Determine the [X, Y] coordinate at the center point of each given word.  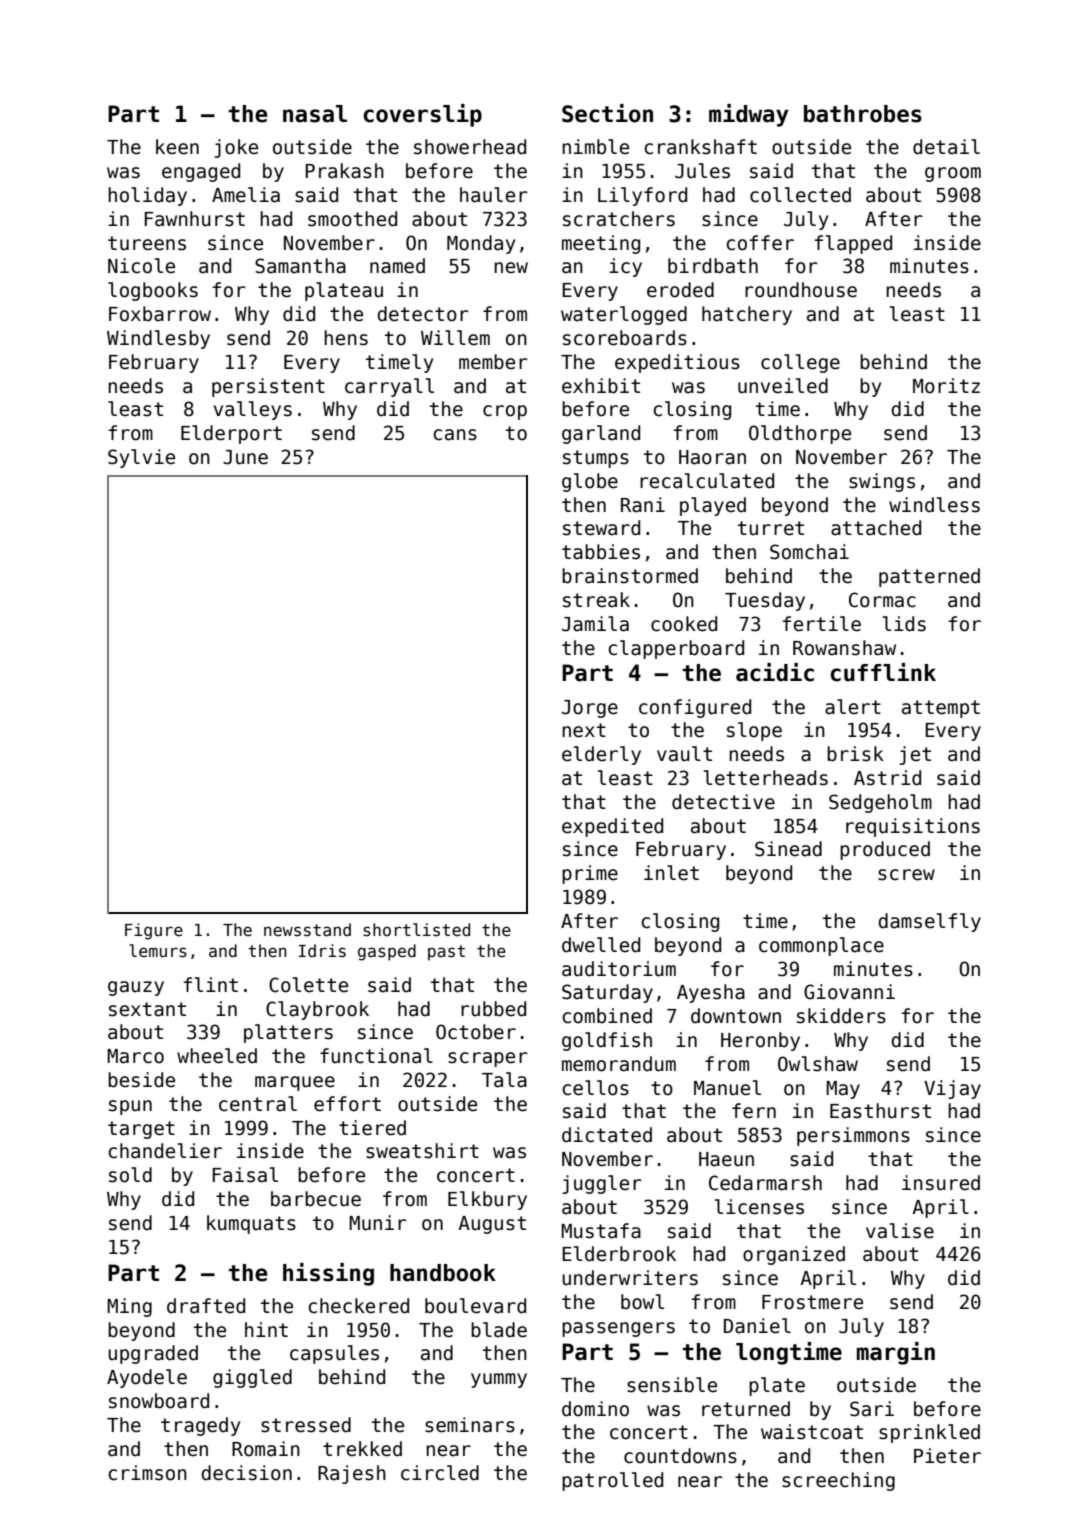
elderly [601, 755]
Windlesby [158, 339]
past [446, 953]
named [397, 266]
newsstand [307, 930]
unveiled [783, 386]
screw [906, 875]
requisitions [913, 827]
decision [246, 1473]
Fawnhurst [195, 219]
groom [953, 174]
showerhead [470, 147]
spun [130, 1107]
